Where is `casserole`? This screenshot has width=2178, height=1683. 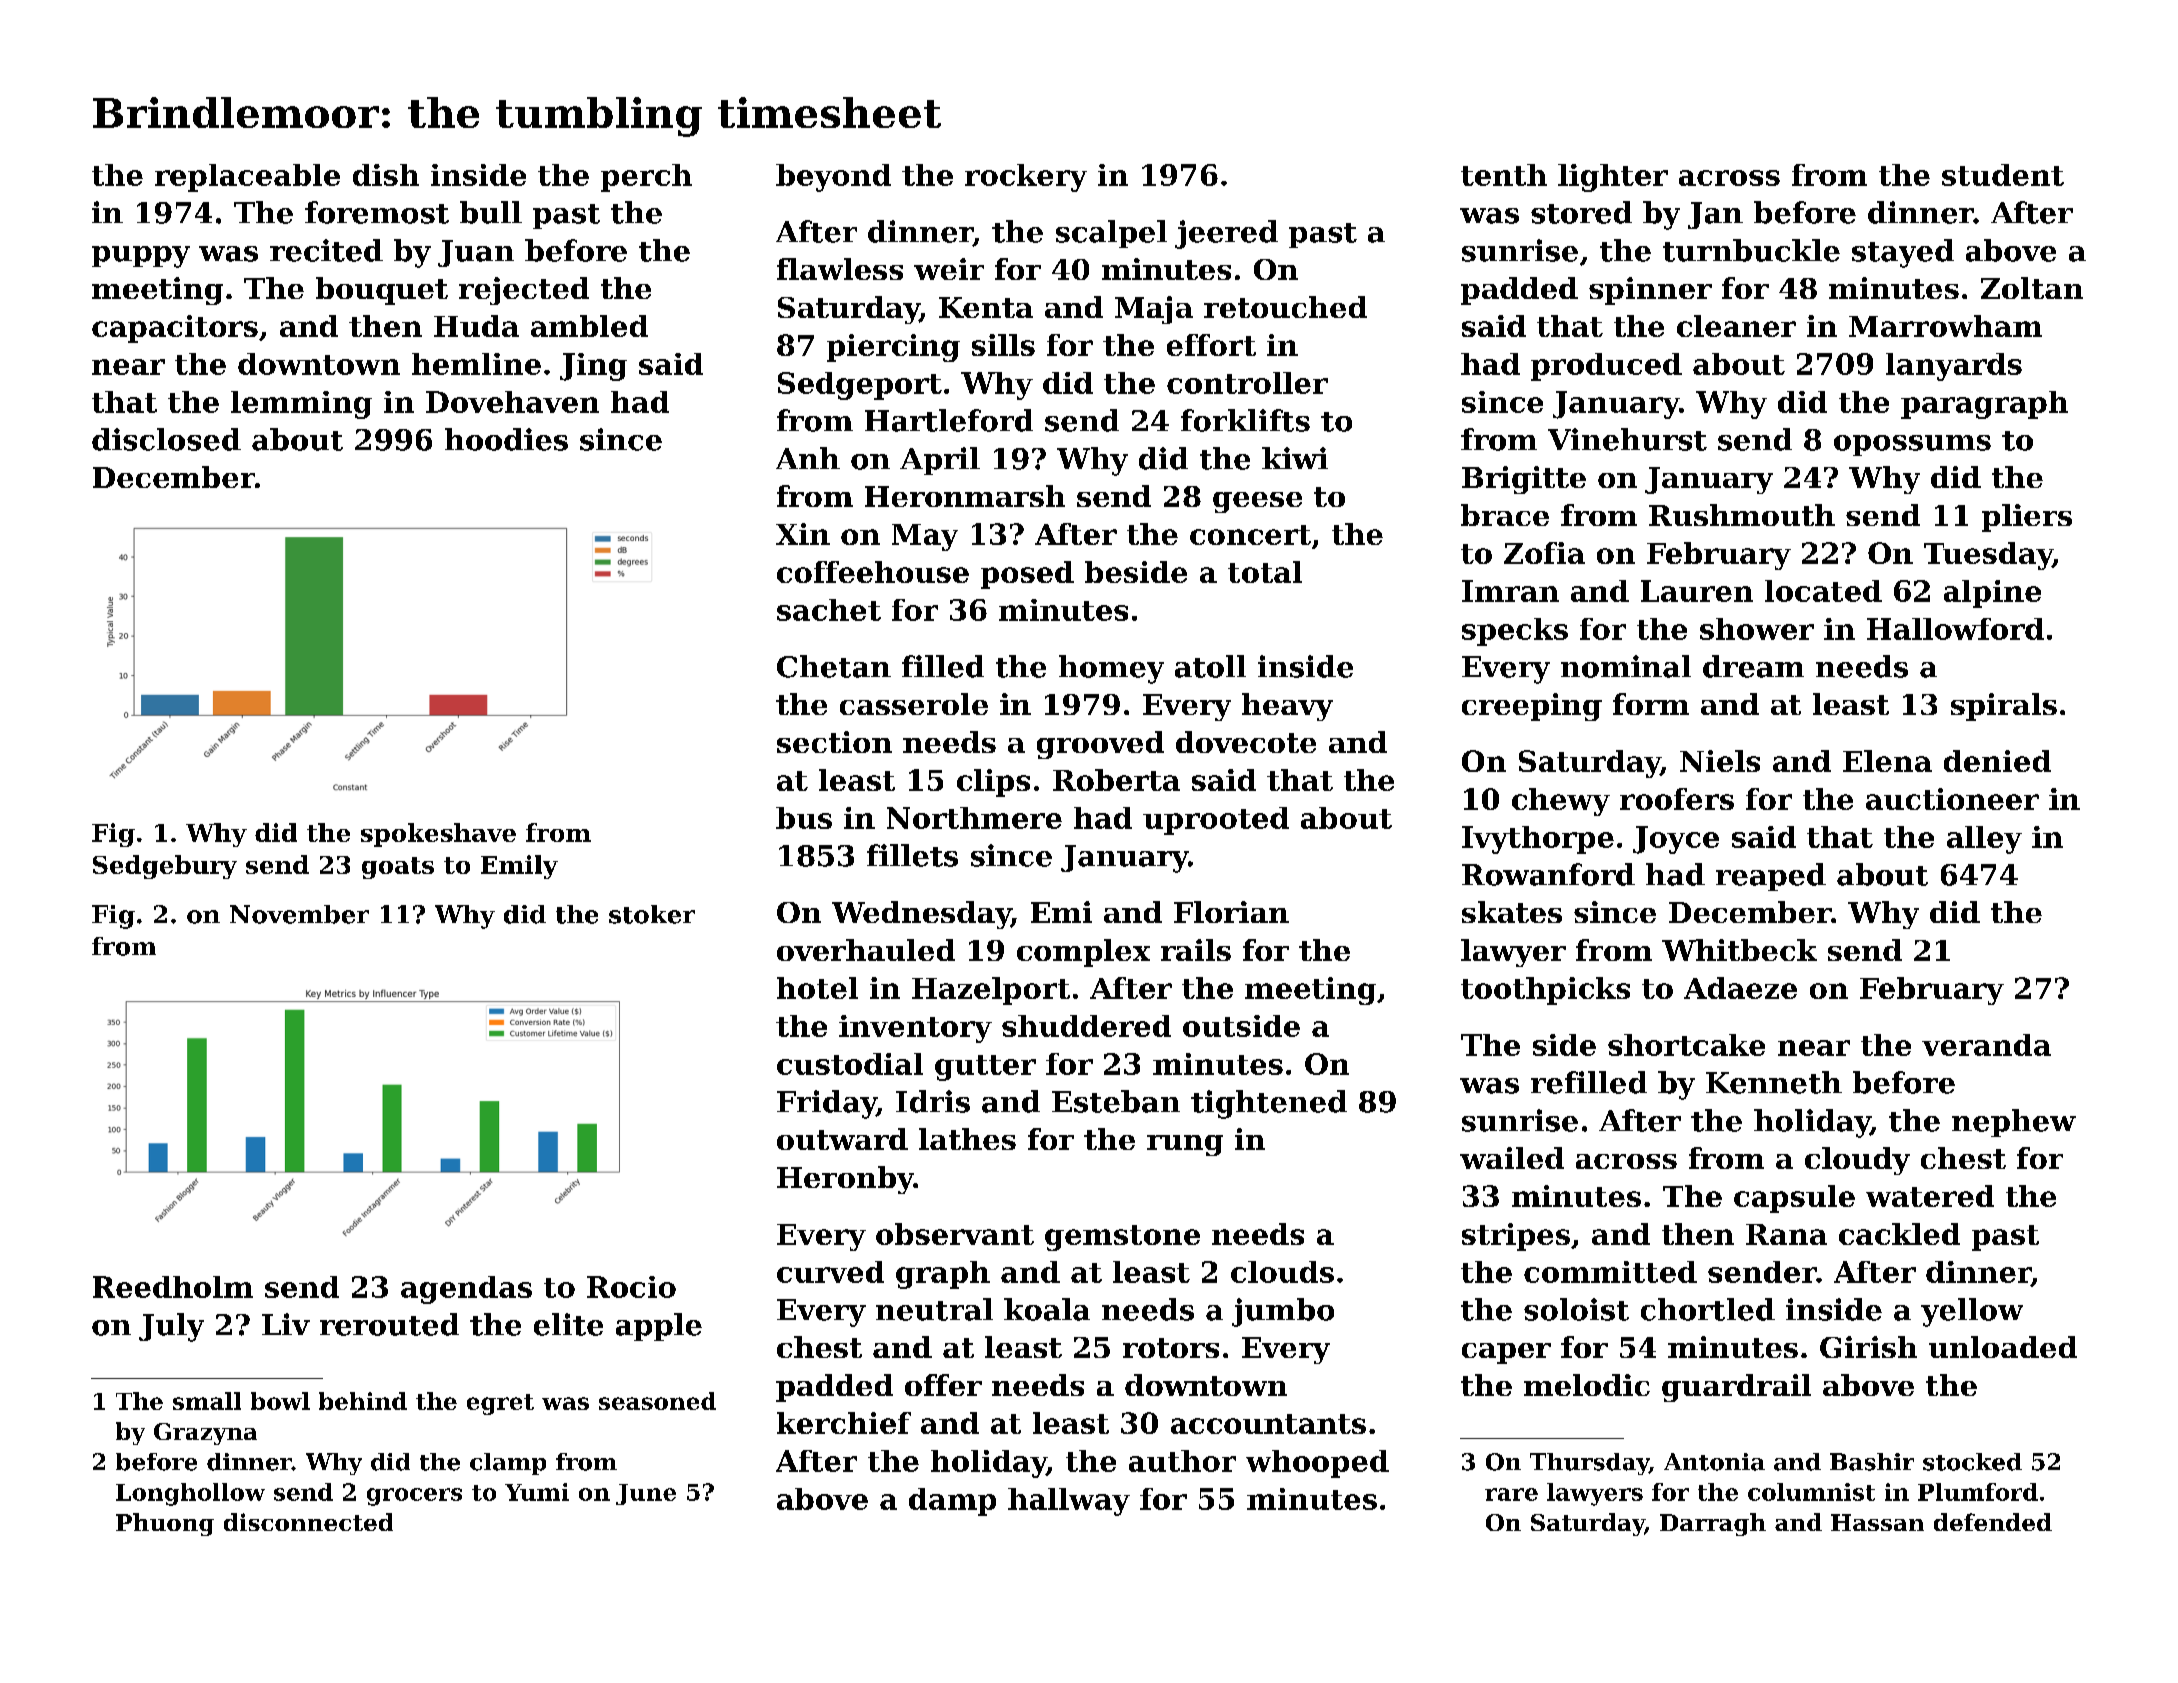 casserole is located at coordinates (914, 704).
